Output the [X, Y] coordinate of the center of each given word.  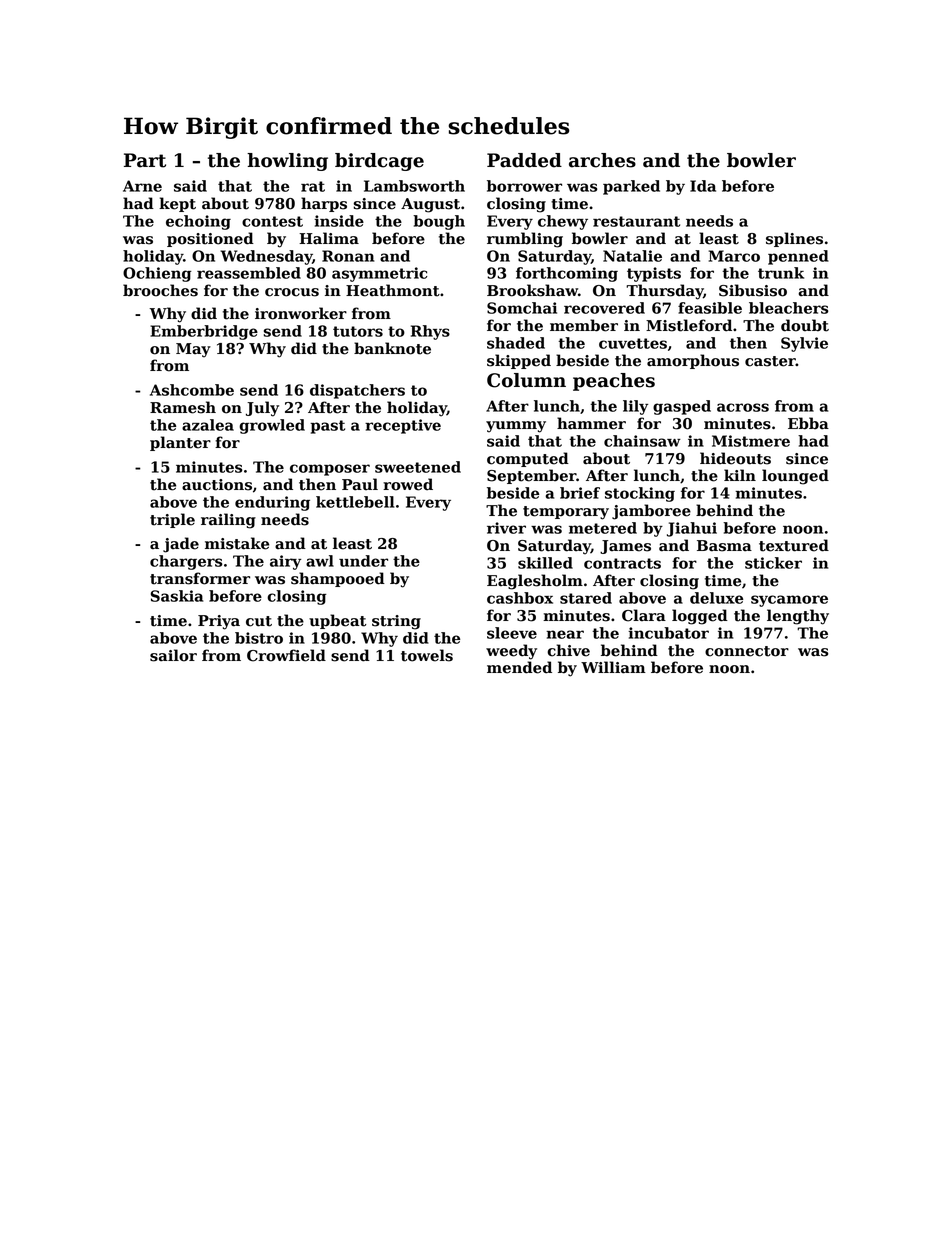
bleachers [788, 308]
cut [259, 621]
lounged [795, 477]
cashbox [520, 598]
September [531, 476]
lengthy [798, 617]
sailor [173, 655]
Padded [524, 160]
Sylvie [804, 344]
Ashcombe [192, 390]
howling [287, 162]
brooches [160, 290]
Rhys [430, 332]
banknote [392, 348]
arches [602, 160]
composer [330, 470]
